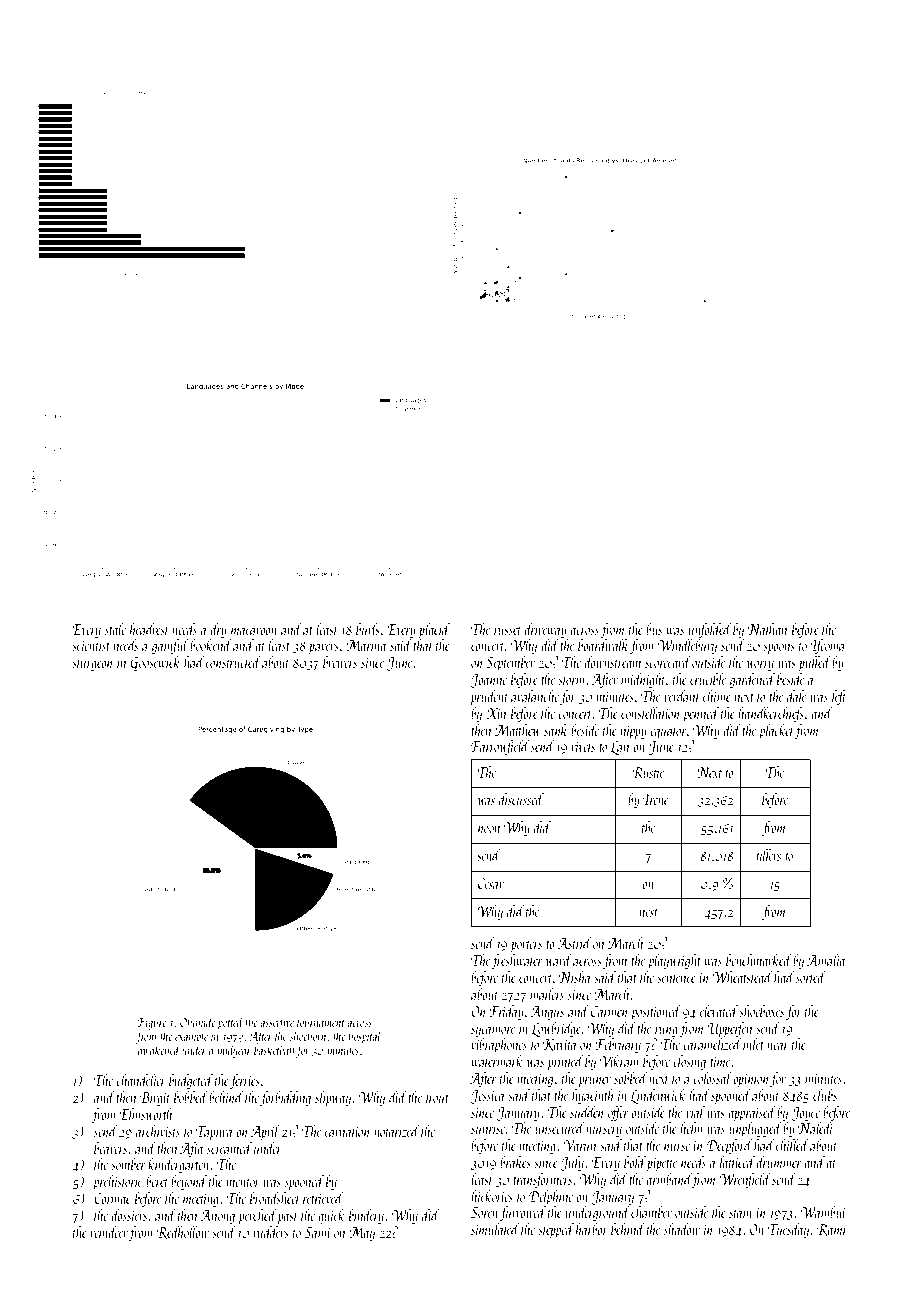 The image size is (924, 1308). Describe the element at coordinates (275, 1051) in the screenshot. I see `basketball` at that location.
